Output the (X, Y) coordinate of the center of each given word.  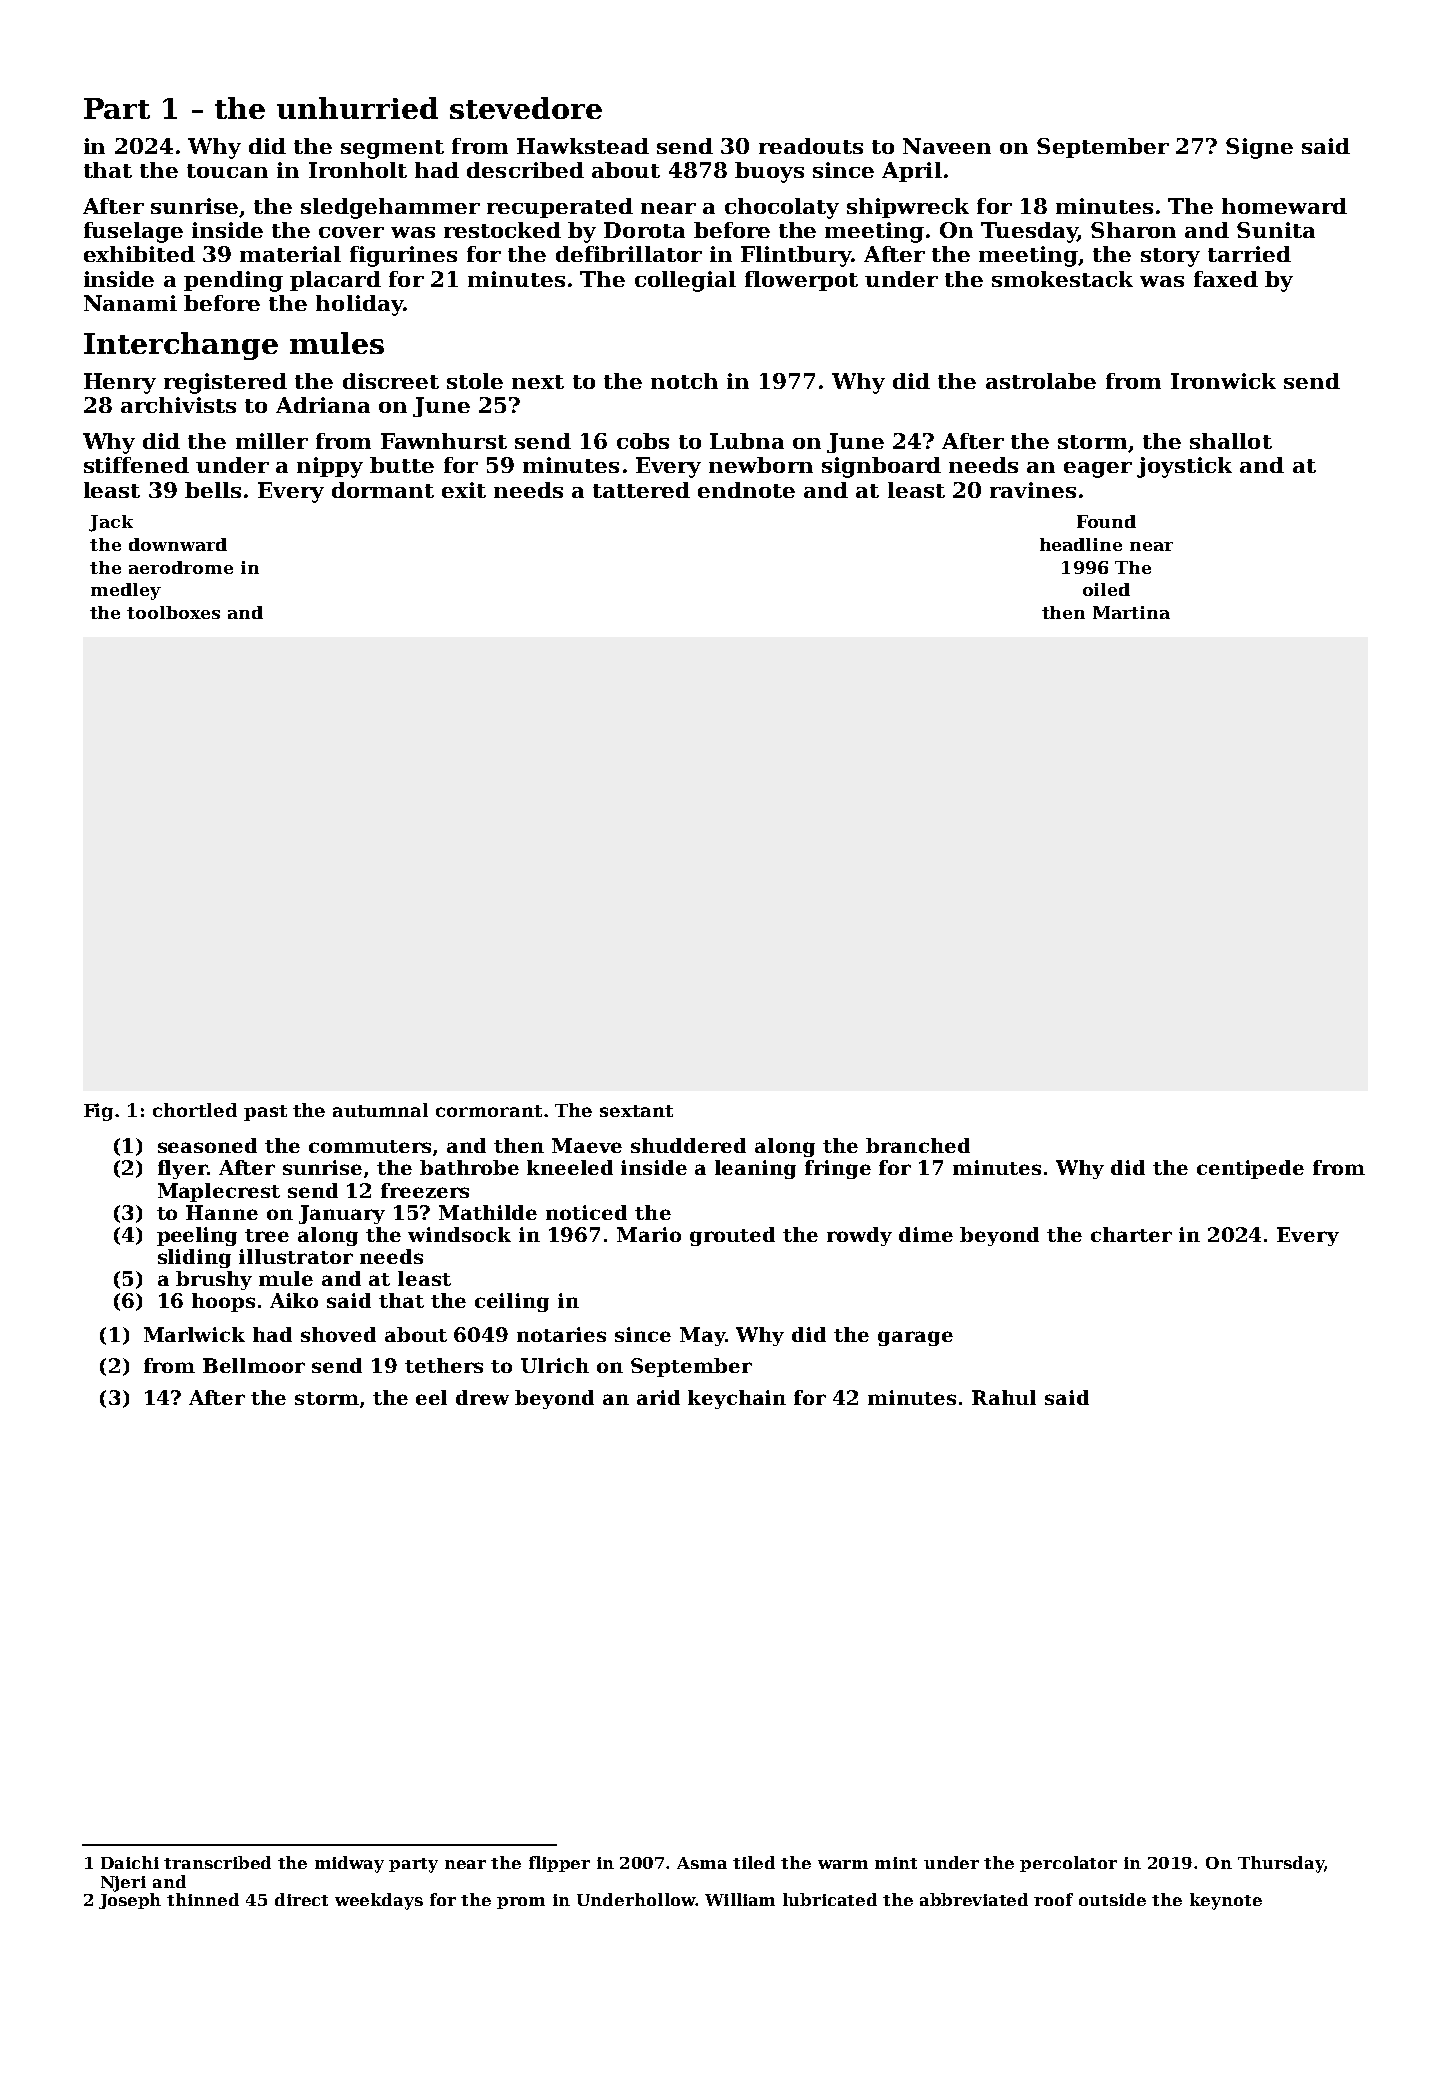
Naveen (947, 146)
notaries (561, 1334)
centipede (1250, 1169)
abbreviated (974, 1899)
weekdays (379, 1901)
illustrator (296, 1256)
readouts (811, 146)
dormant (383, 490)
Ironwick (1223, 381)
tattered (641, 490)
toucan (227, 171)
